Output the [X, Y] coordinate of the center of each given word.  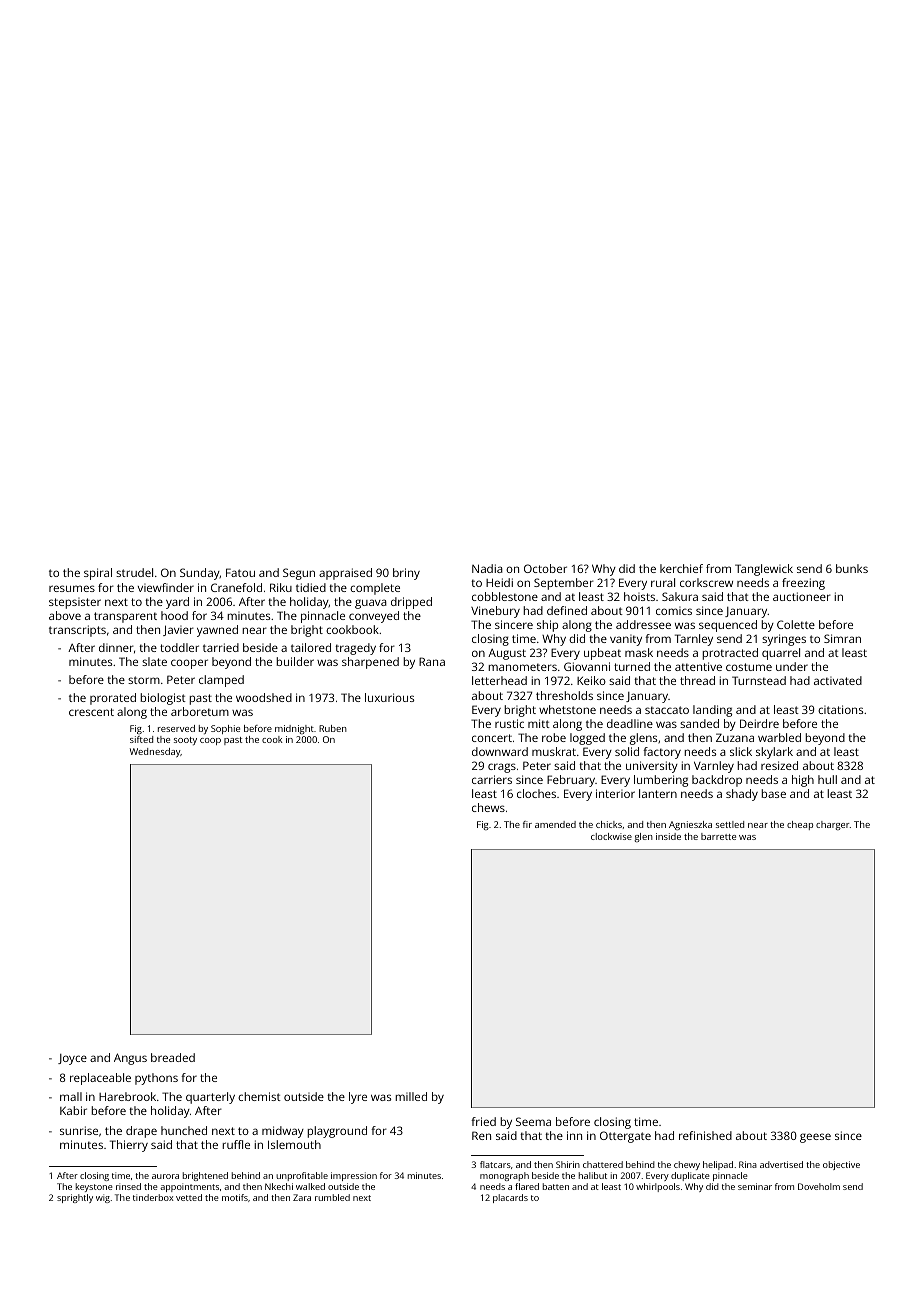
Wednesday [155, 753]
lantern [658, 793]
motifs [235, 1197]
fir [527, 824]
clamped [221, 681]
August [507, 654]
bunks [852, 568]
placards [510, 1198]
